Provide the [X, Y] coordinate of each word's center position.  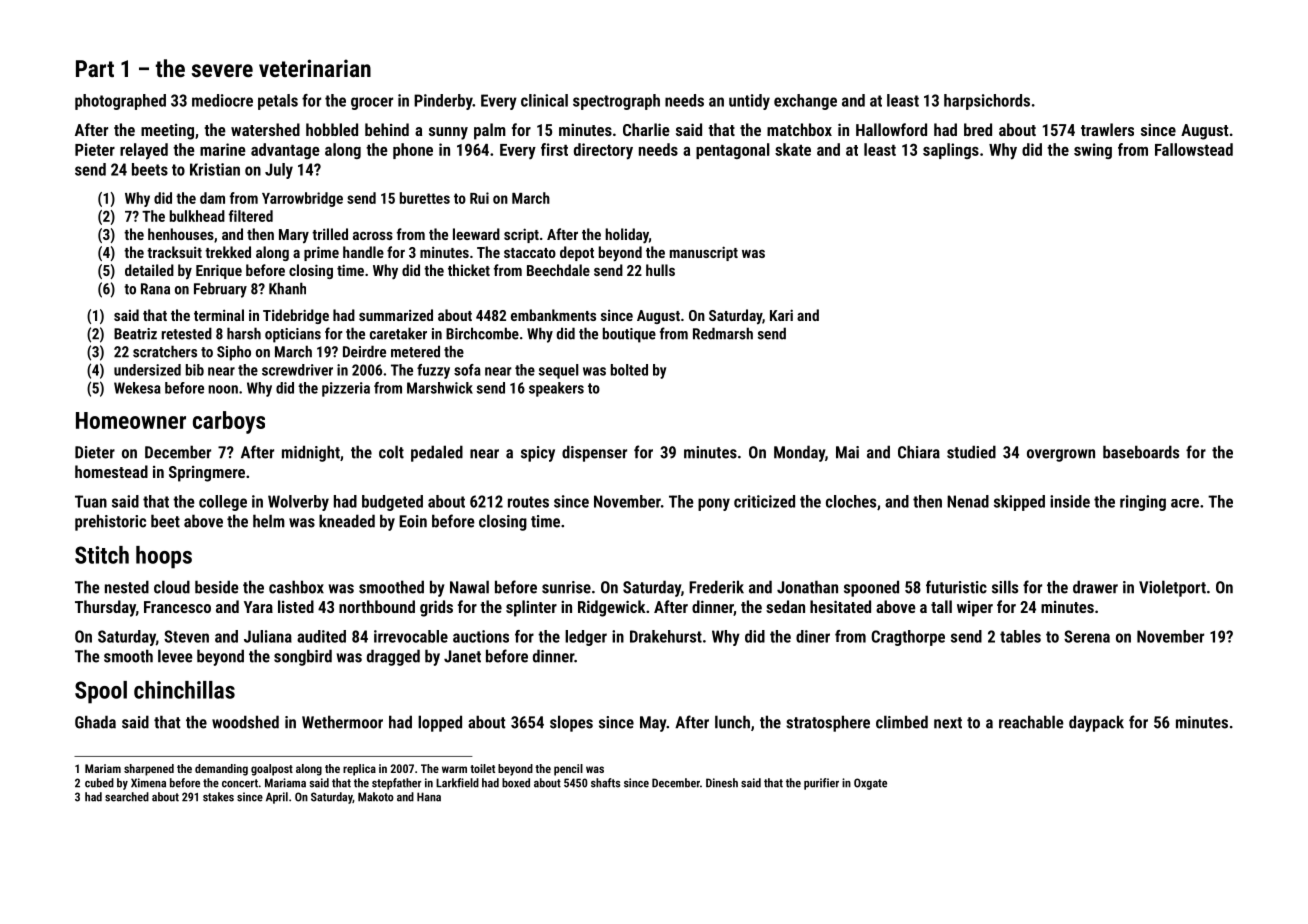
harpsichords [987, 102]
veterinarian [315, 68]
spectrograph [616, 102]
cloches [851, 501]
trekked [228, 252]
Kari [781, 315]
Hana [429, 797]
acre [1185, 503]
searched [127, 797]
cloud [172, 587]
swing [1093, 151]
